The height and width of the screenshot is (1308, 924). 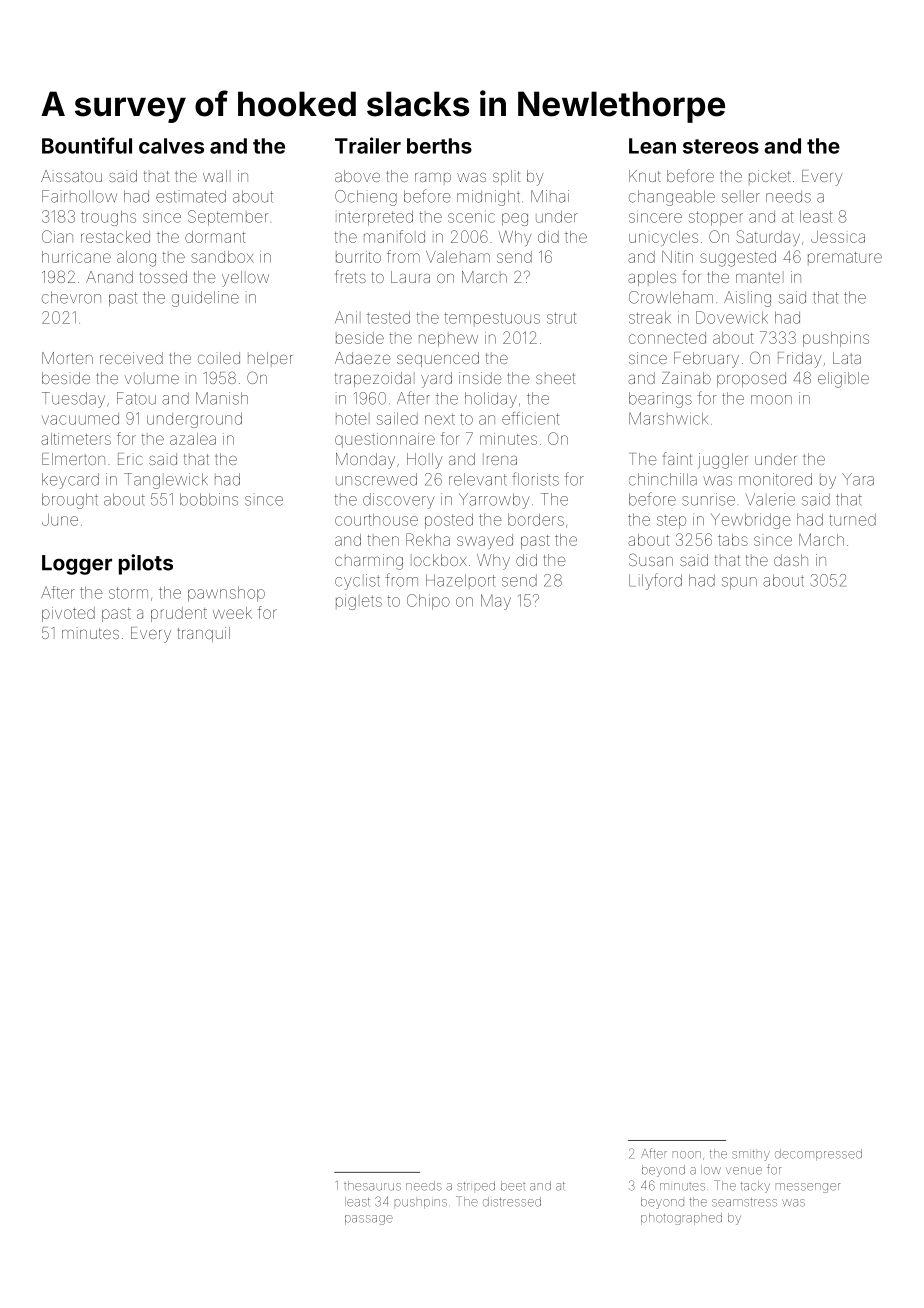 What do you see at coordinates (791, 560) in the screenshot?
I see `dash` at bounding box center [791, 560].
